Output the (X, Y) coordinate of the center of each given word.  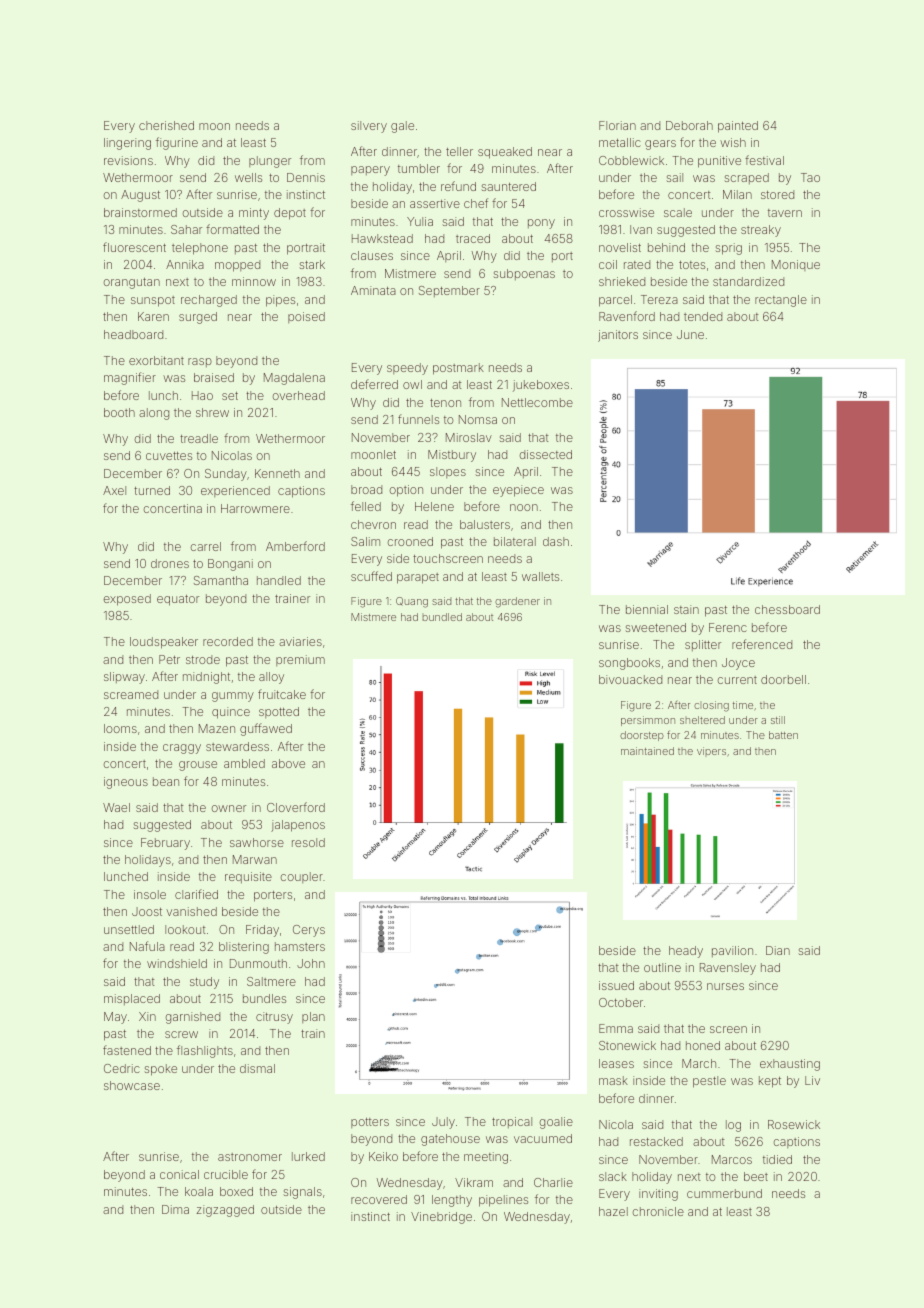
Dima (175, 1209)
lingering (127, 144)
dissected (545, 454)
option (406, 491)
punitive (719, 162)
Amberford (295, 546)
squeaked (505, 153)
